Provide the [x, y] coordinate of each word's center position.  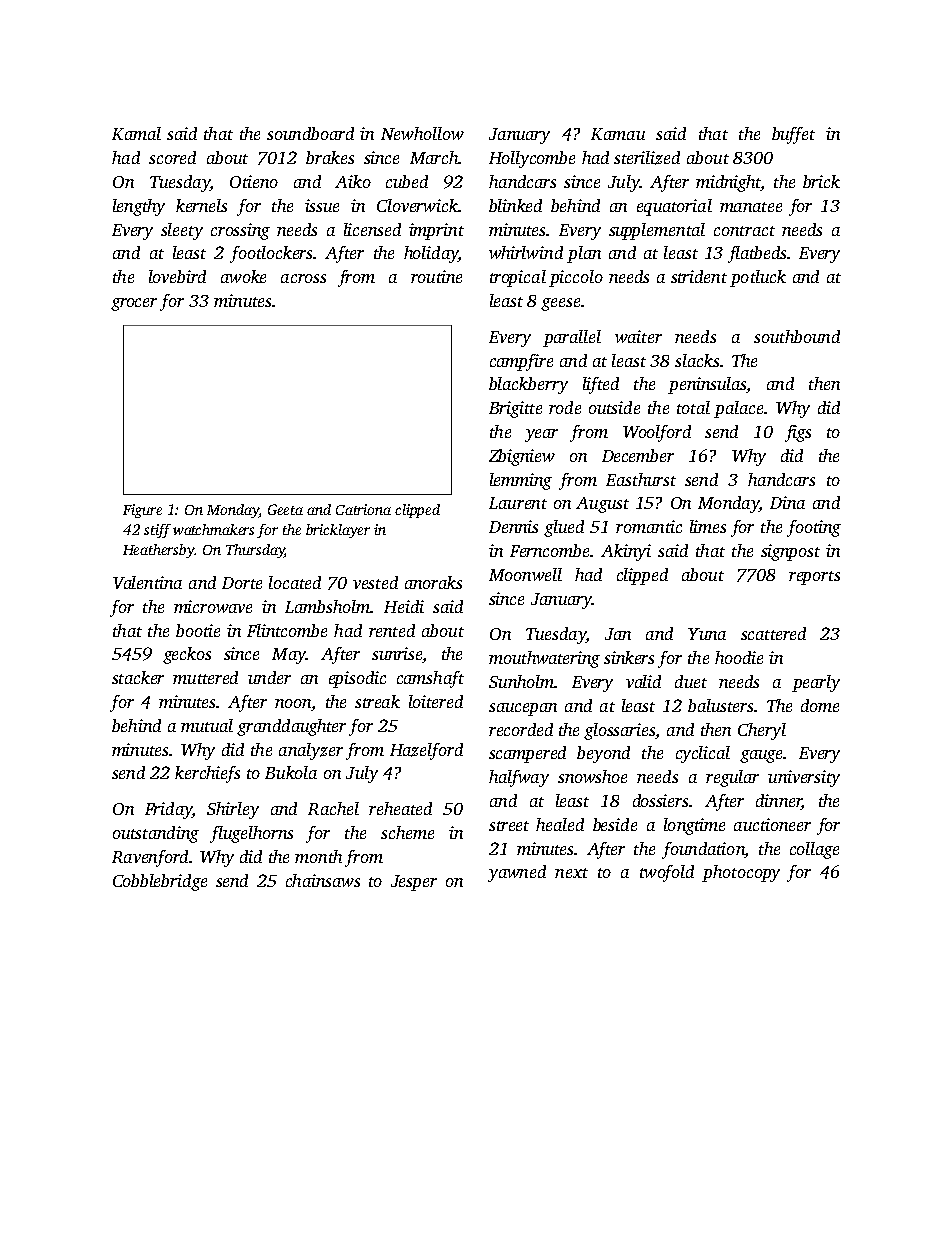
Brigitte [515, 409]
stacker [138, 677]
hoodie [739, 657]
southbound [797, 336]
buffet [793, 135]
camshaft [430, 679]
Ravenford [150, 858]
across [303, 278]
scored [172, 157]
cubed [407, 181]
